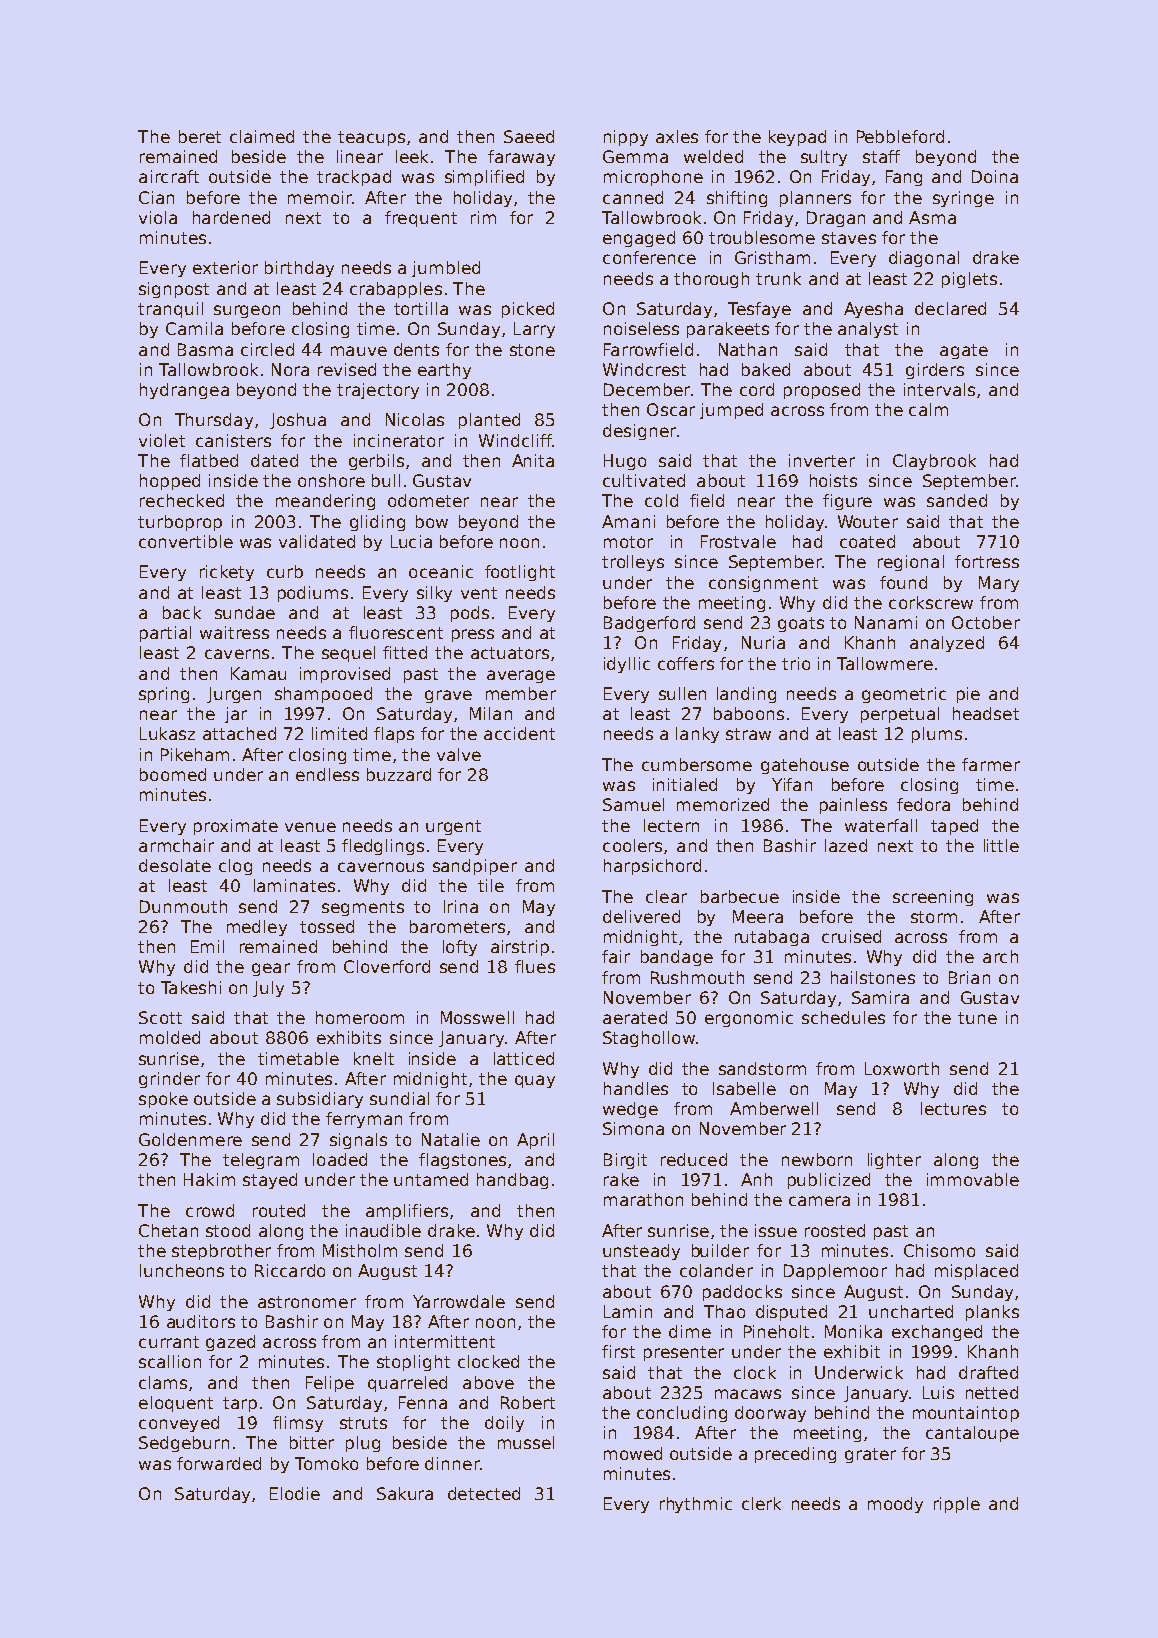 The width and height of the image is (1158, 1638). What do you see at coordinates (626, 138) in the image?
I see `nippy` at bounding box center [626, 138].
